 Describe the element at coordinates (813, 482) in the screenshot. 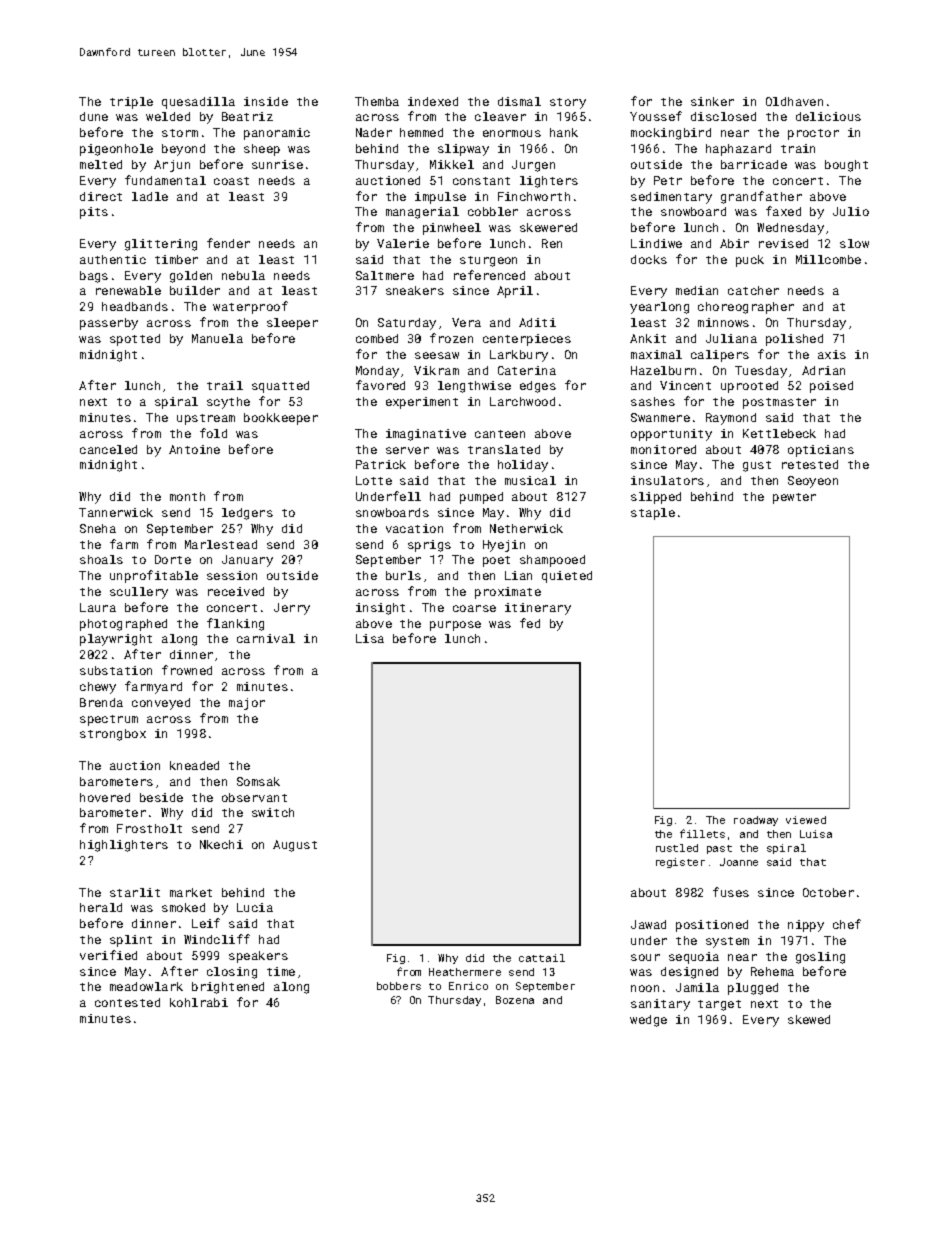

I see `Seoyeon` at that location.
